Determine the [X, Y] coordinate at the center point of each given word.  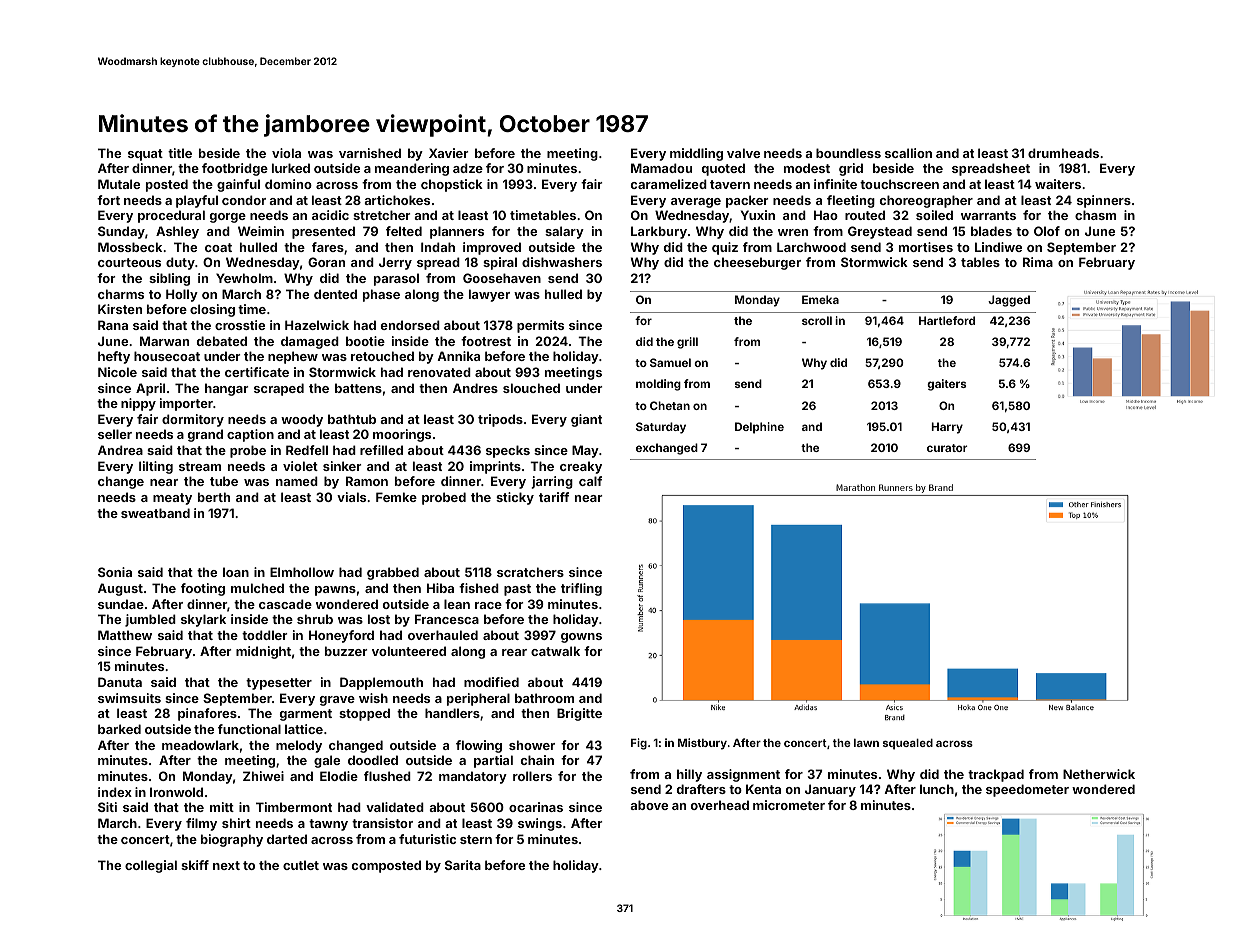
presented [323, 232]
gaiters [946, 385]
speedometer [1027, 790]
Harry [947, 428]
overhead [720, 805]
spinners [1104, 201]
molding [658, 385]
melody [299, 746]
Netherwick [1099, 774]
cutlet [301, 865]
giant [586, 420]
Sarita [463, 865]
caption [250, 435]
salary [564, 232]
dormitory [193, 420]
